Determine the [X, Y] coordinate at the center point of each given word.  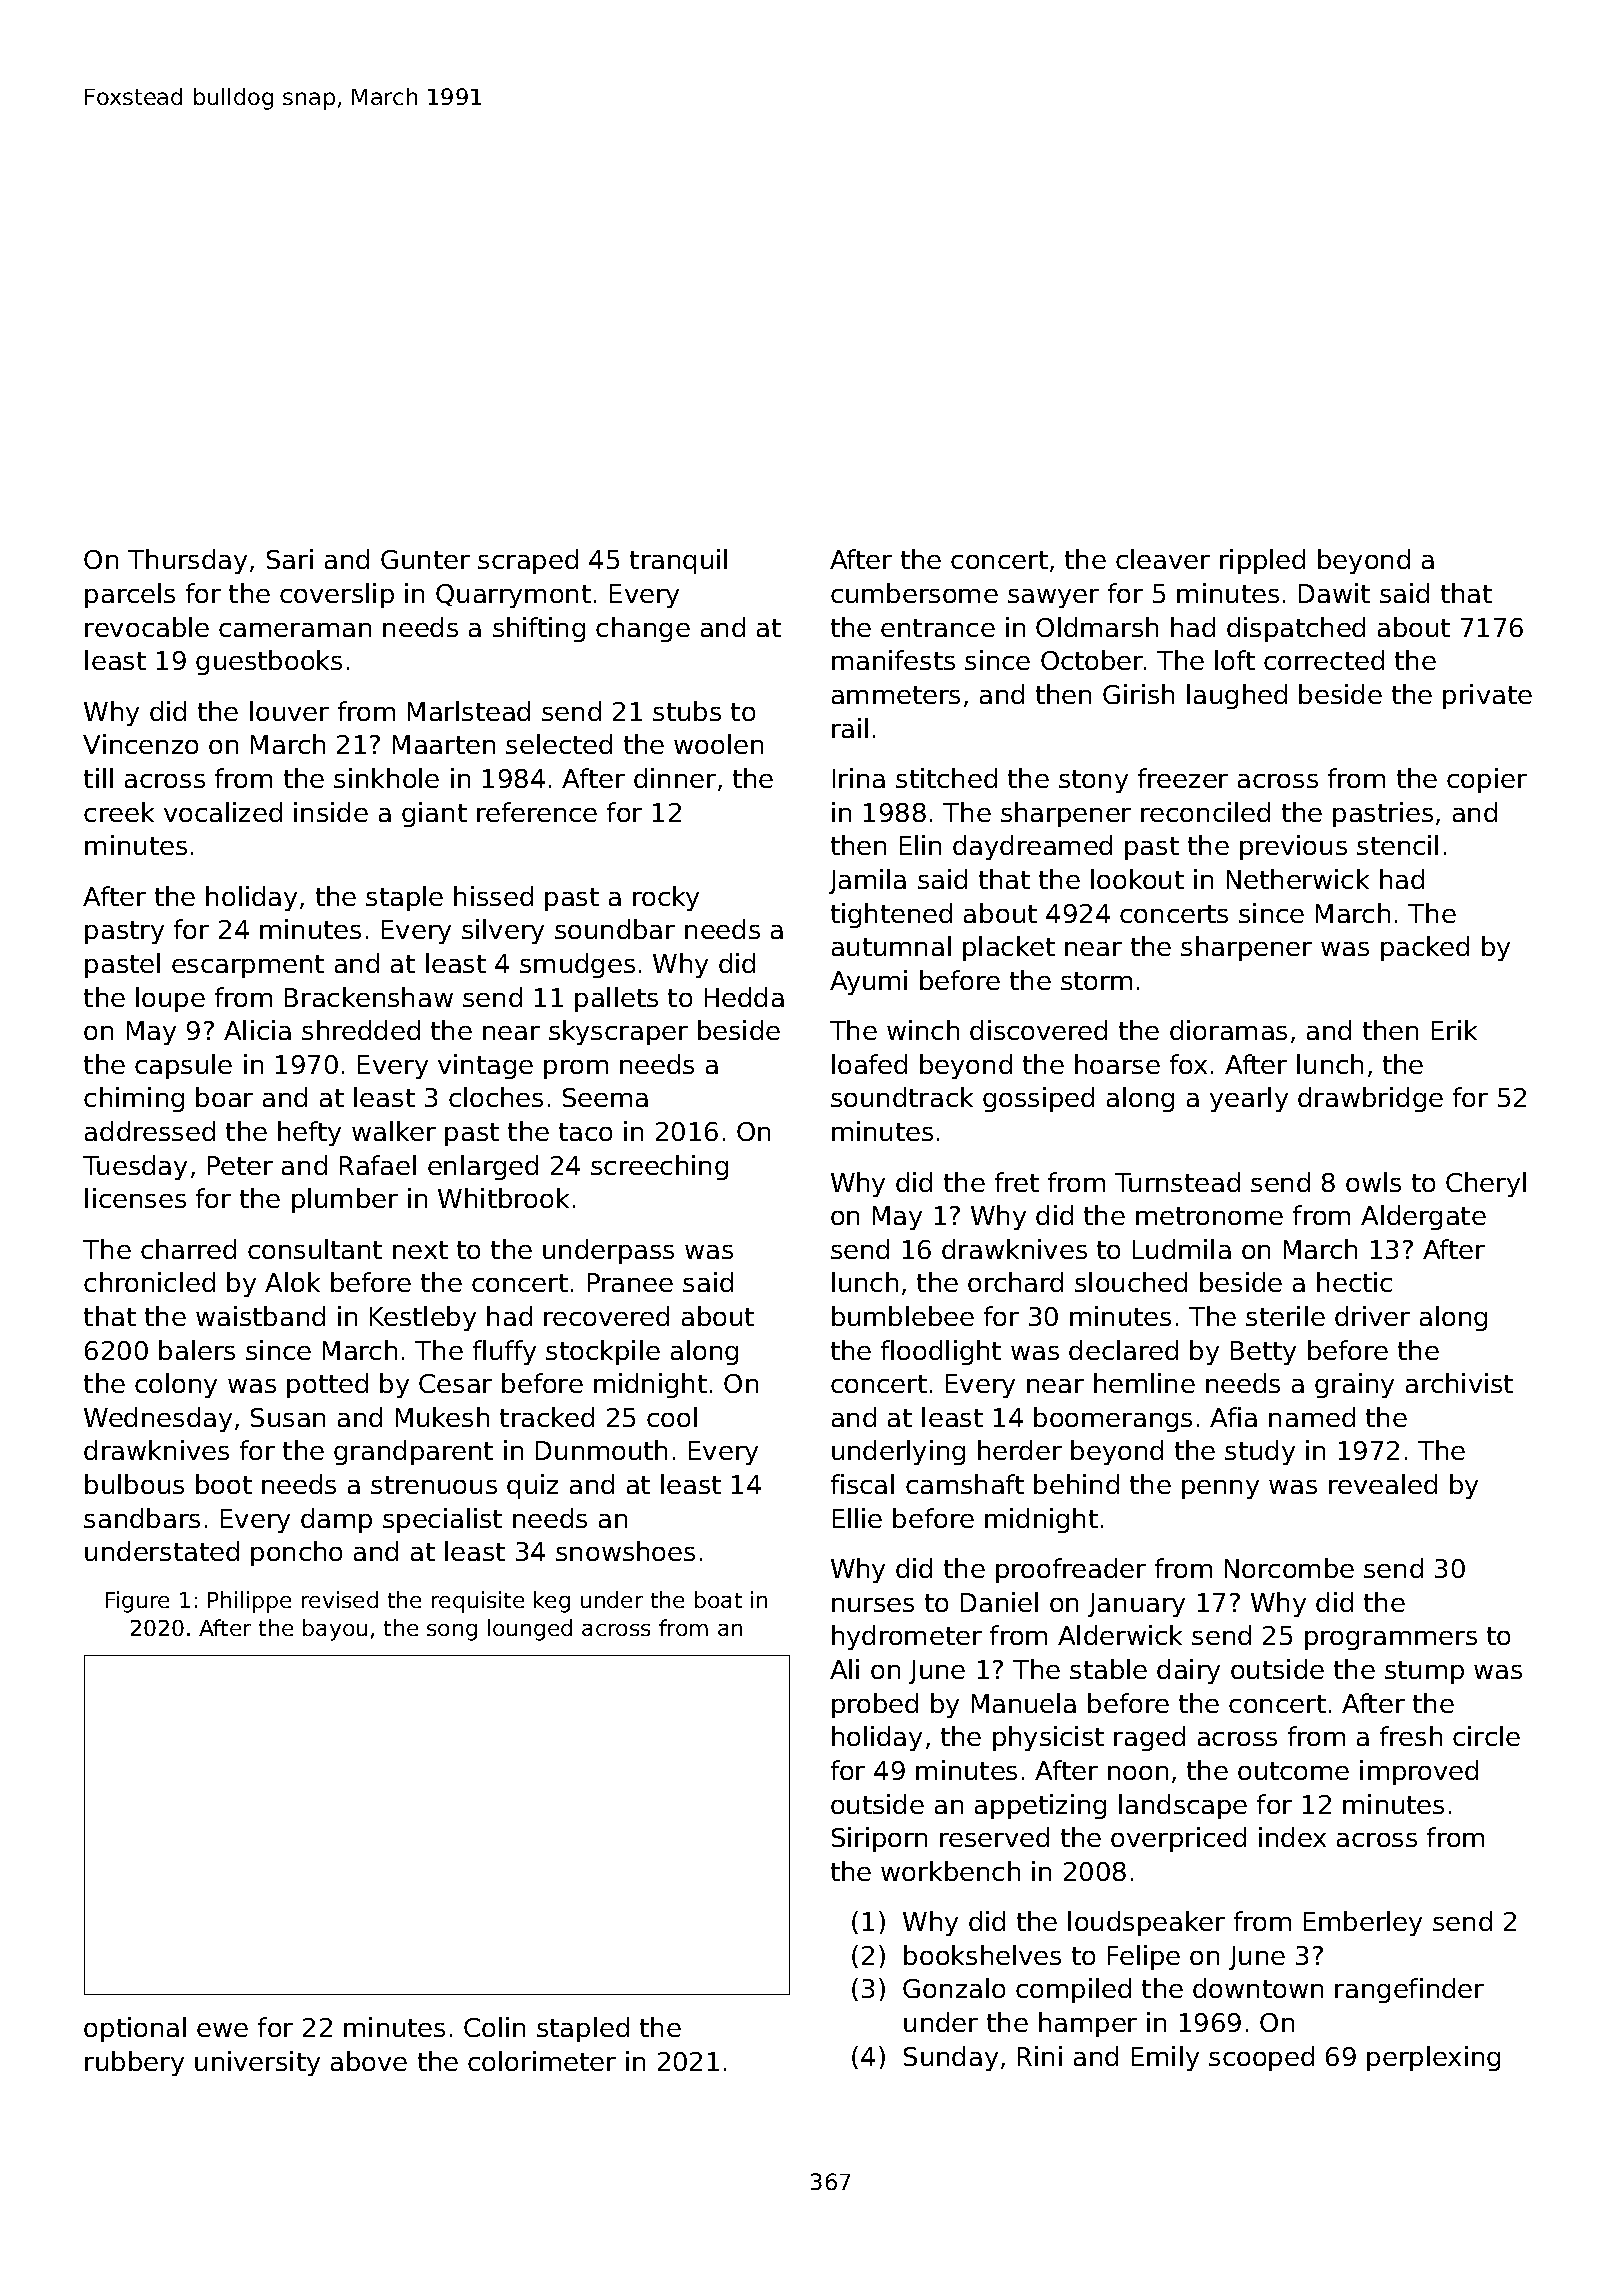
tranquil [678, 561]
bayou [335, 1630]
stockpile [603, 1352]
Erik [1454, 1030]
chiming [134, 1099]
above [369, 2061]
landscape [1183, 1806]
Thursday [187, 561]
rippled [1262, 561]
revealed [1383, 1484]
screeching [659, 1167]
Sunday [951, 2058]
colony [176, 1385]
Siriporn [879, 1839]
